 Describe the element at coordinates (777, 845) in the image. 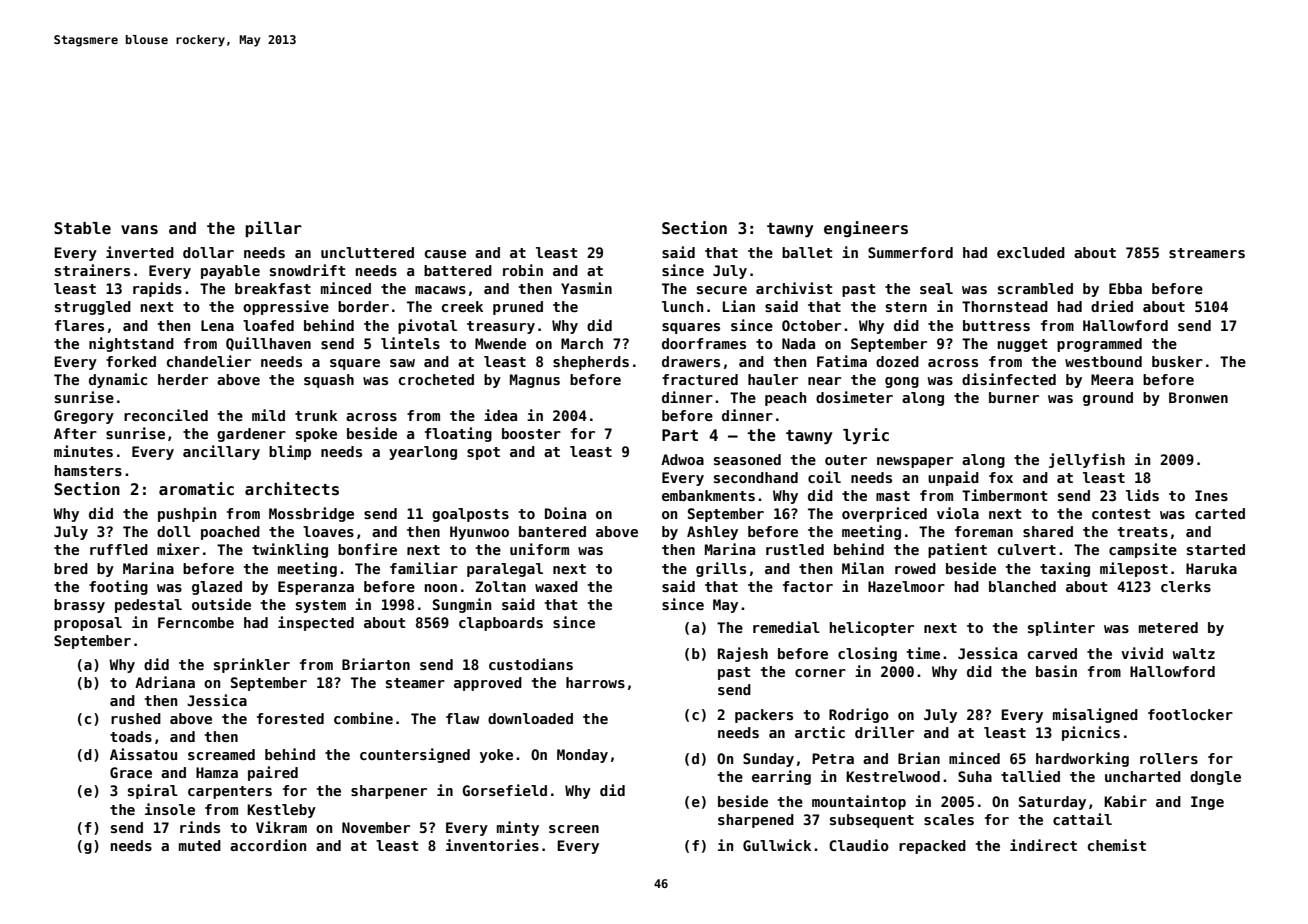

I see `Gullwick` at that location.
